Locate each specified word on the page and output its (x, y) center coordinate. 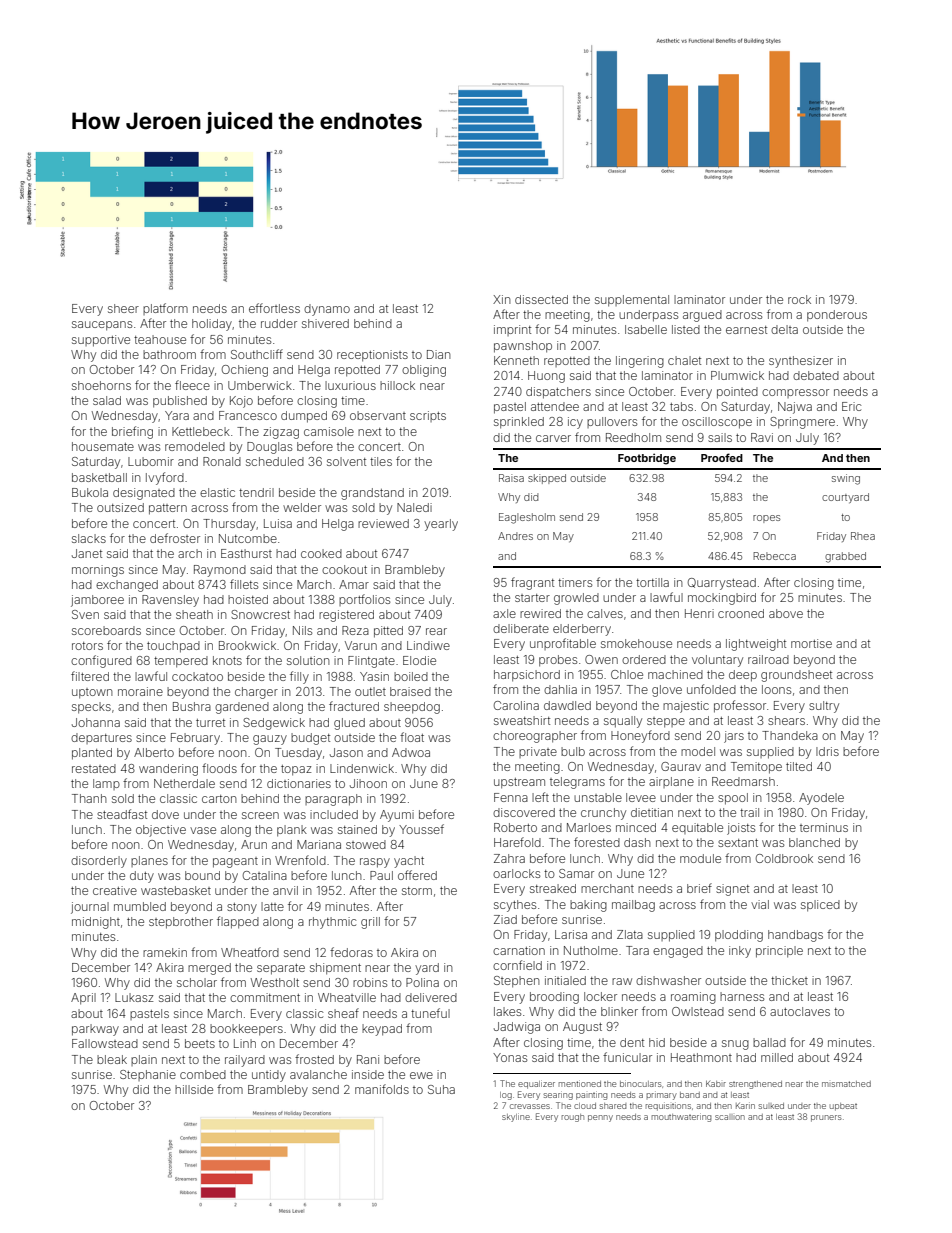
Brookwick (247, 645)
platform (165, 309)
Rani (368, 1059)
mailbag (633, 906)
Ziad (505, 919)
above (786, 613)
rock (799, 299)
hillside (194, 1089)
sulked (771, 1106)
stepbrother (181, 923)
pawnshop (523, 347)
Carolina (516, 705)
